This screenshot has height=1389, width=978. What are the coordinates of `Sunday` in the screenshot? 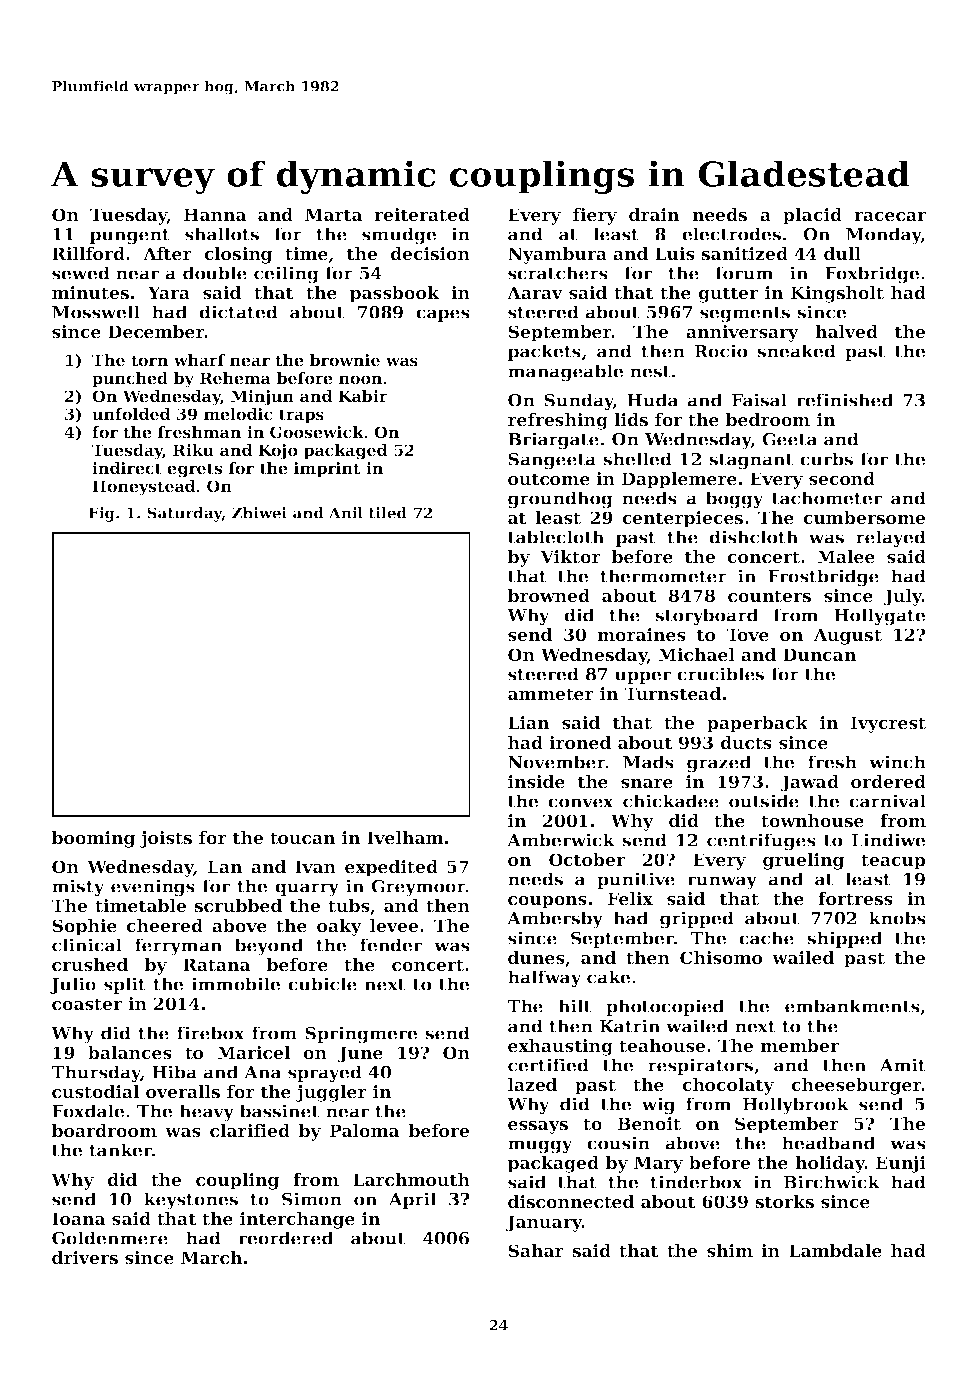 It's located at (579, 402).
